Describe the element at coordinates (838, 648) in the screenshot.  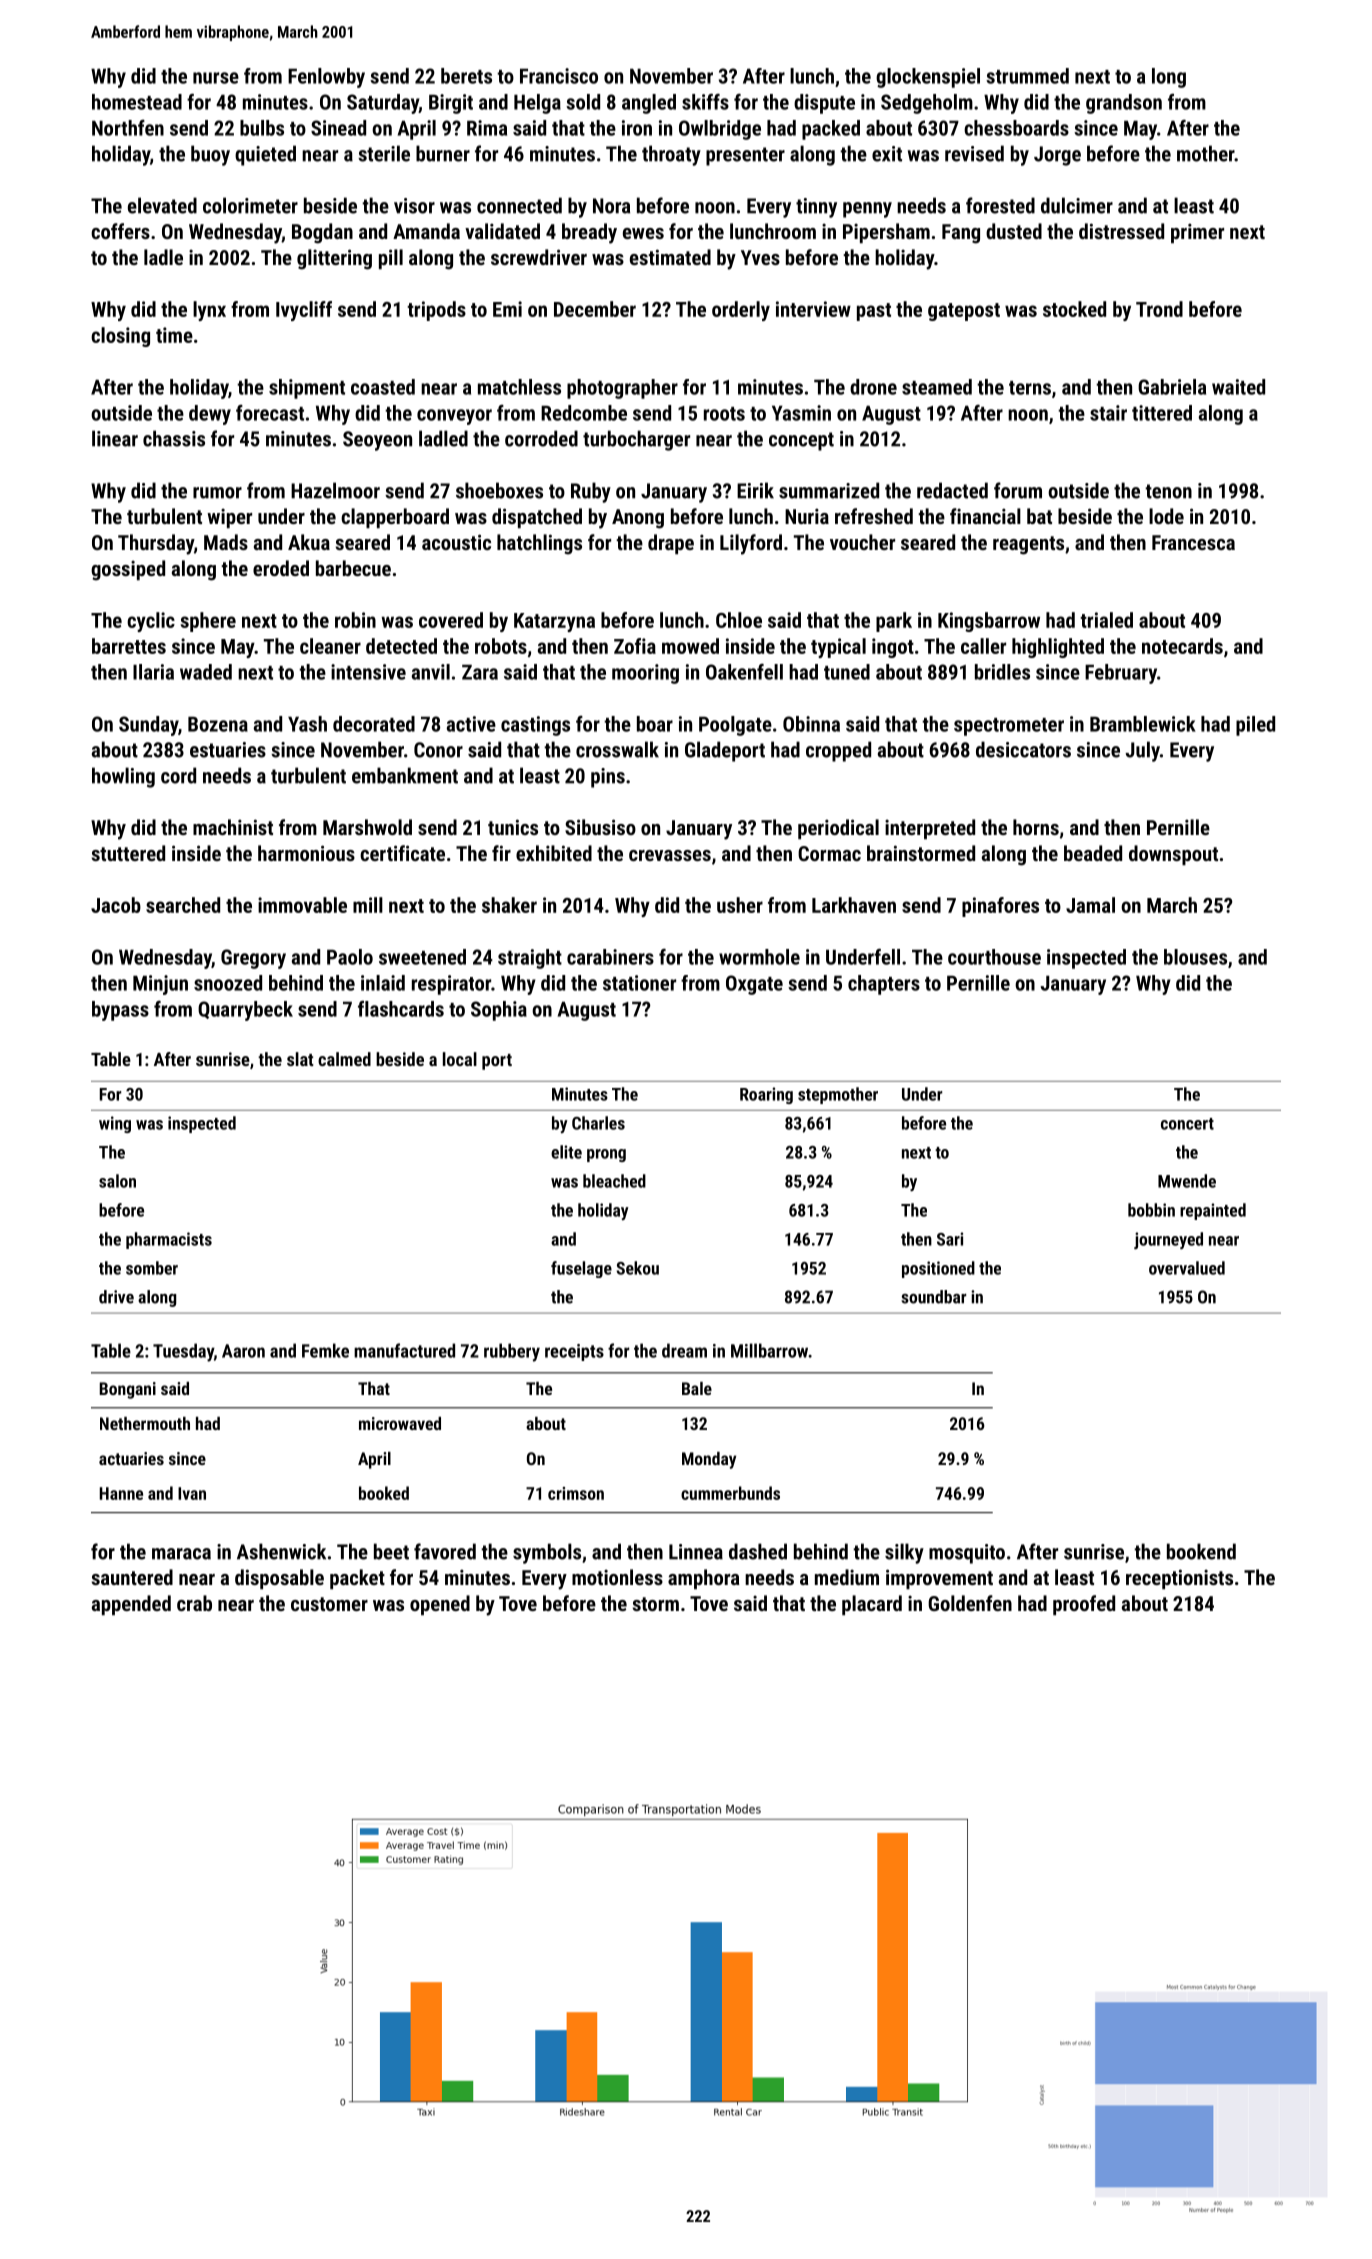
I see `typical` at that location.
